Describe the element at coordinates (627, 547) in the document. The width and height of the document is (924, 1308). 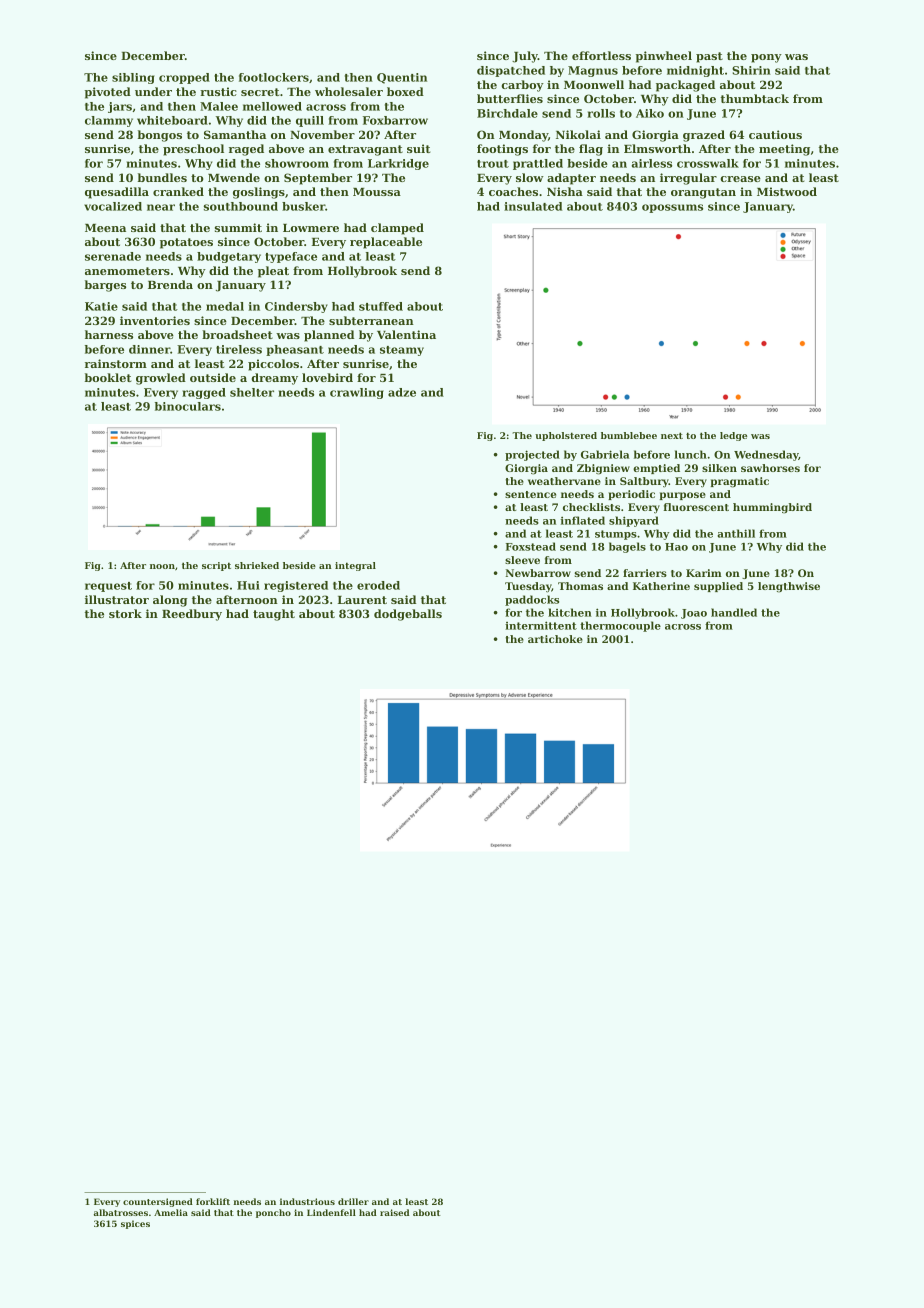
I see `bagels` at that location.
